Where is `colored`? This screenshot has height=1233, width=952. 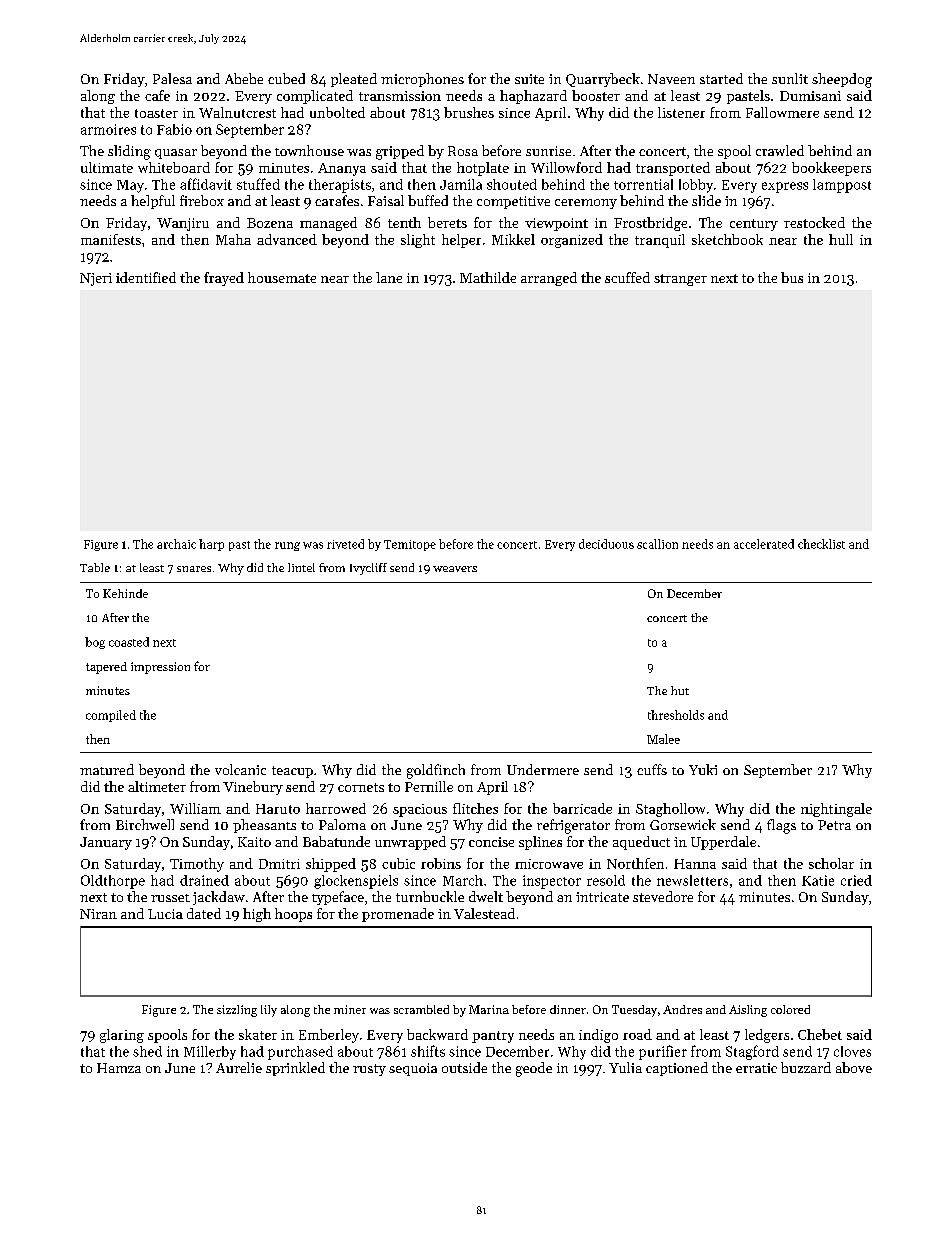 colored is located at coordinates (790, 1009).
